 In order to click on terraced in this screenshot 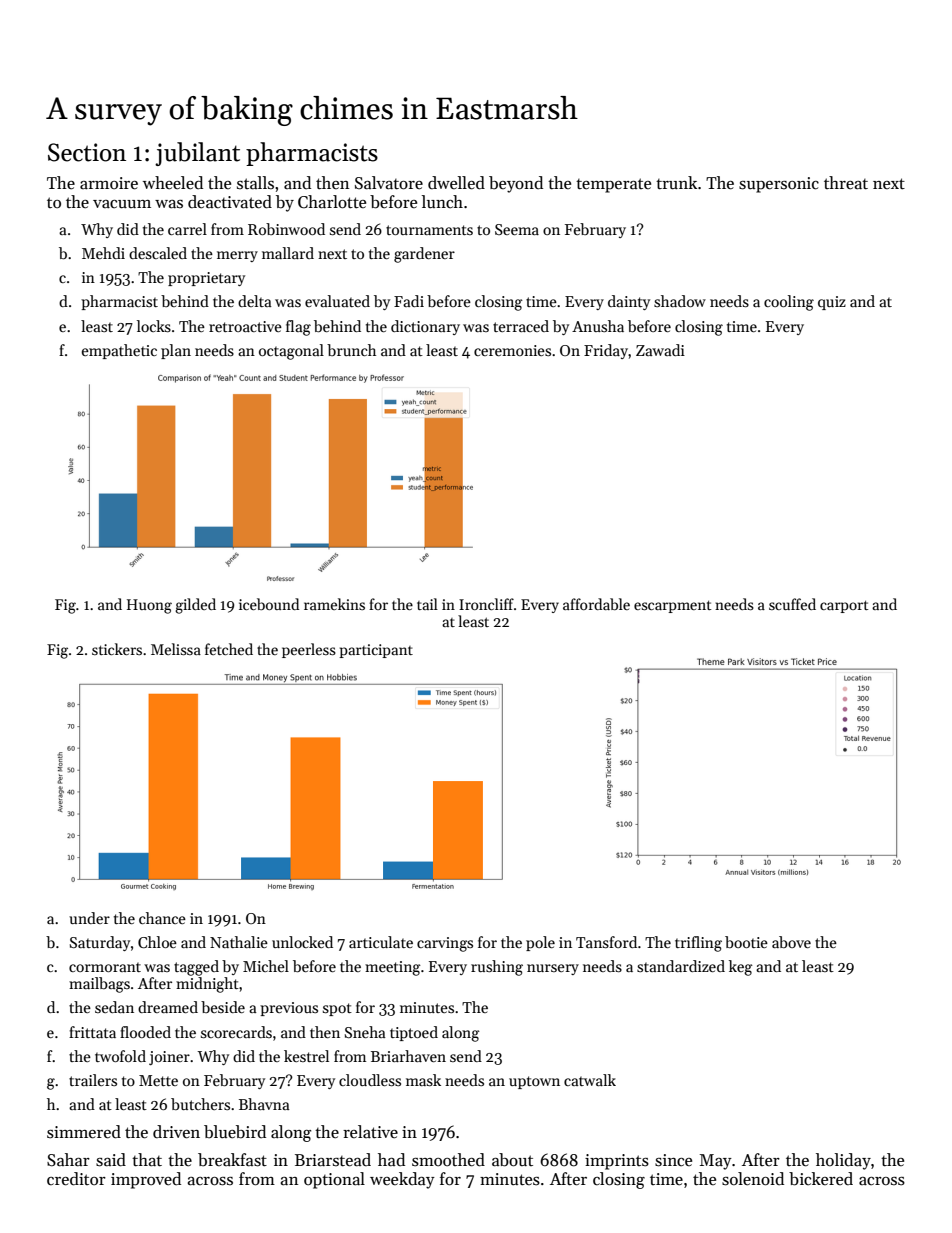, I will do `click(521, 326)`.
